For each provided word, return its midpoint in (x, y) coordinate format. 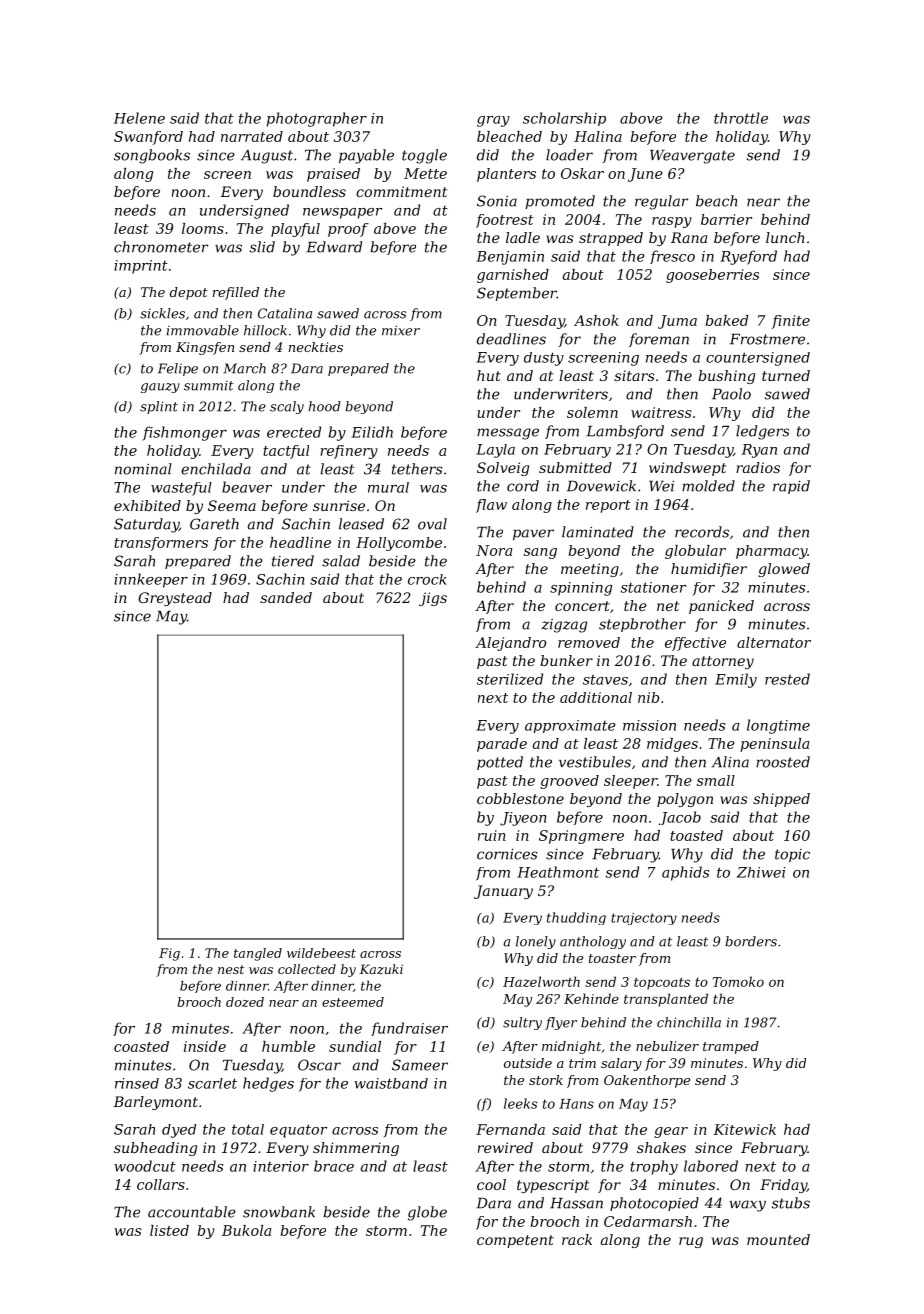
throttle (741, 118)
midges (672, 745)
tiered (293, 561)
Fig (169, 954)
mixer (401, 330)
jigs (433, 599)
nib (648, 697)
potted (500, 763)
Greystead (175, 599)
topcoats (662, 984)
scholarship (564, 119)
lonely (536, 942)
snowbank (279, 1212)
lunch (785, 237)
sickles (162, 313)
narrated (252, 136)
